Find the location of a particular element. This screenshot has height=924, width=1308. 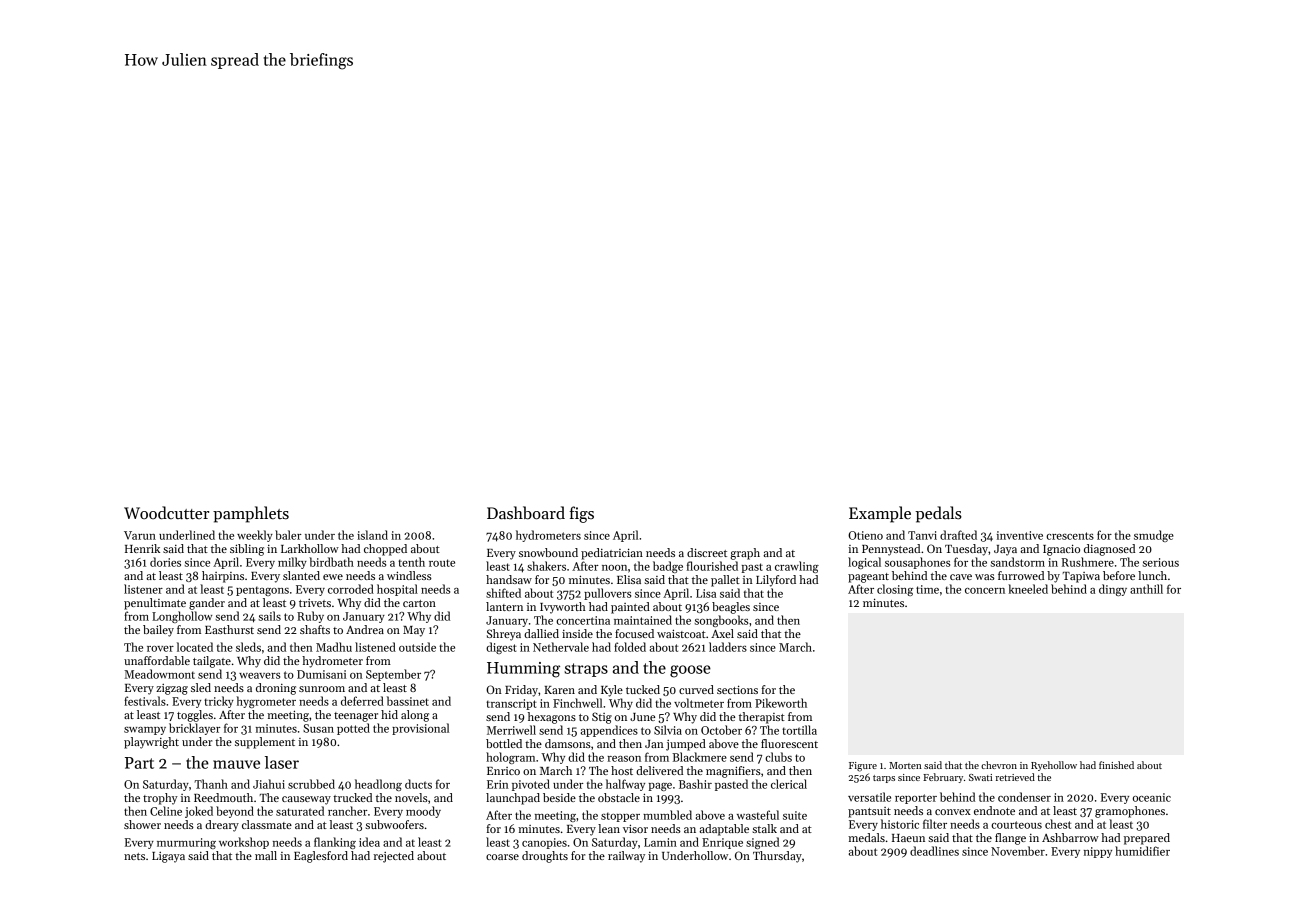

ladders is located at coordinates (728, 647).
